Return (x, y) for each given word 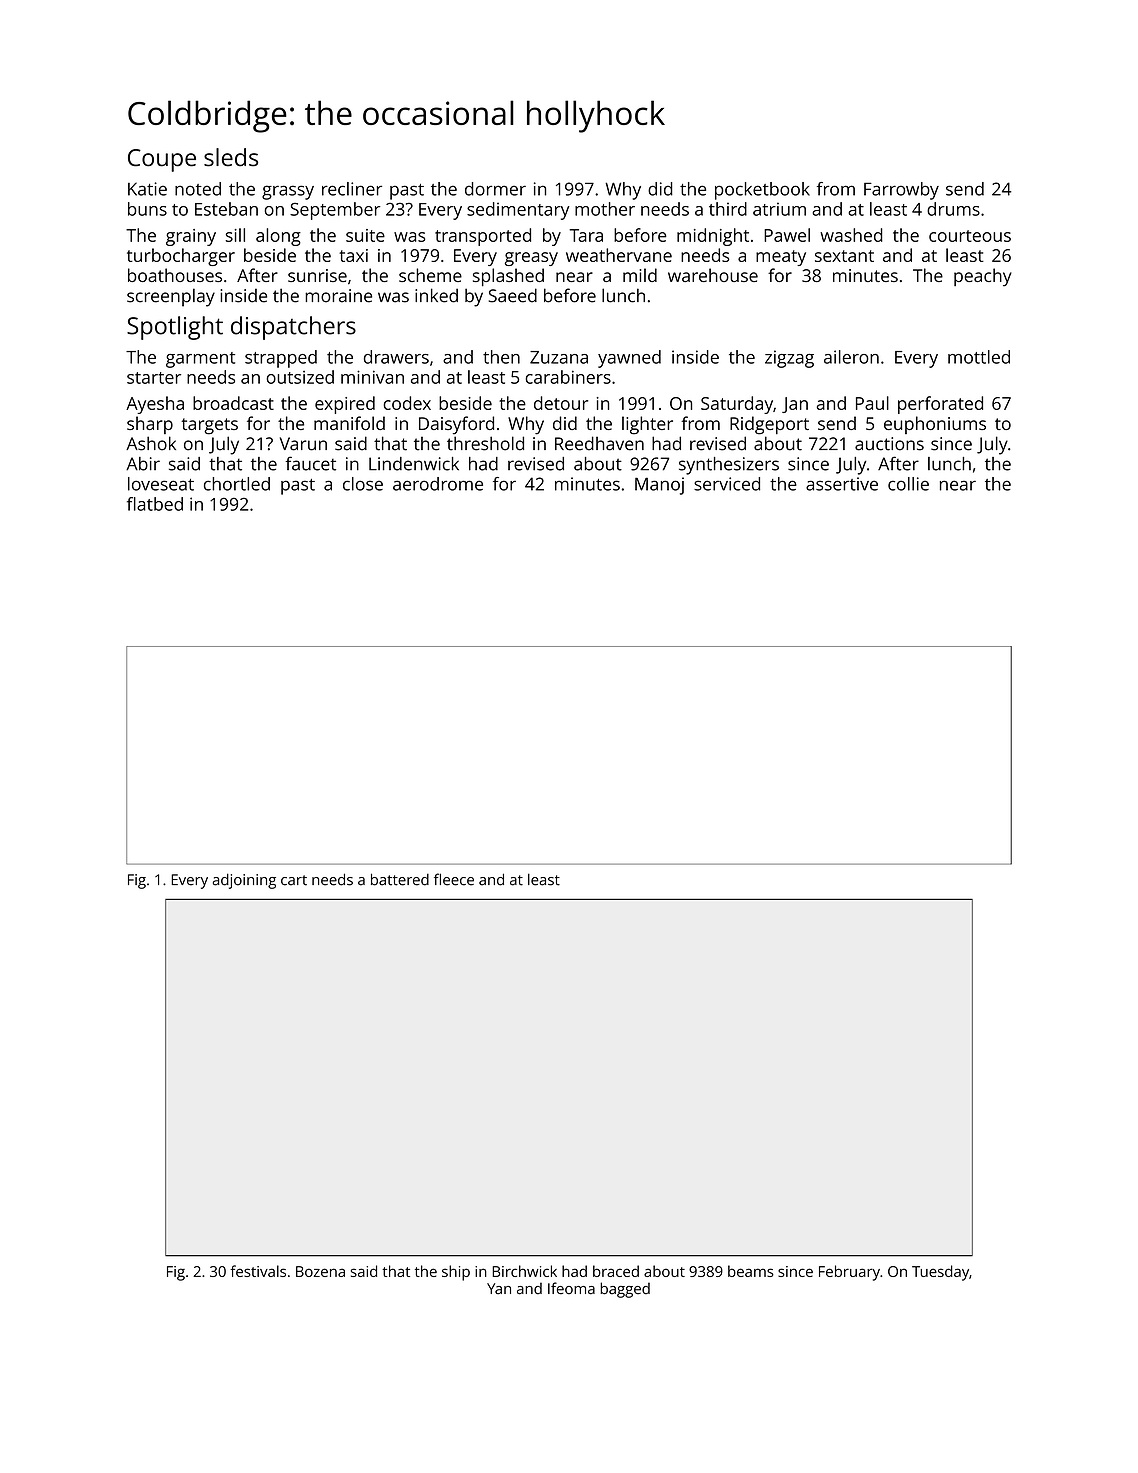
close (363, 484)
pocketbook (762, 191)
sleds (231, 157)
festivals (258, 1271)
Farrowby (901, 191)
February (849, 1273)
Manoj (659, 486)
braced (616, 1271)
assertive (842, 484)
